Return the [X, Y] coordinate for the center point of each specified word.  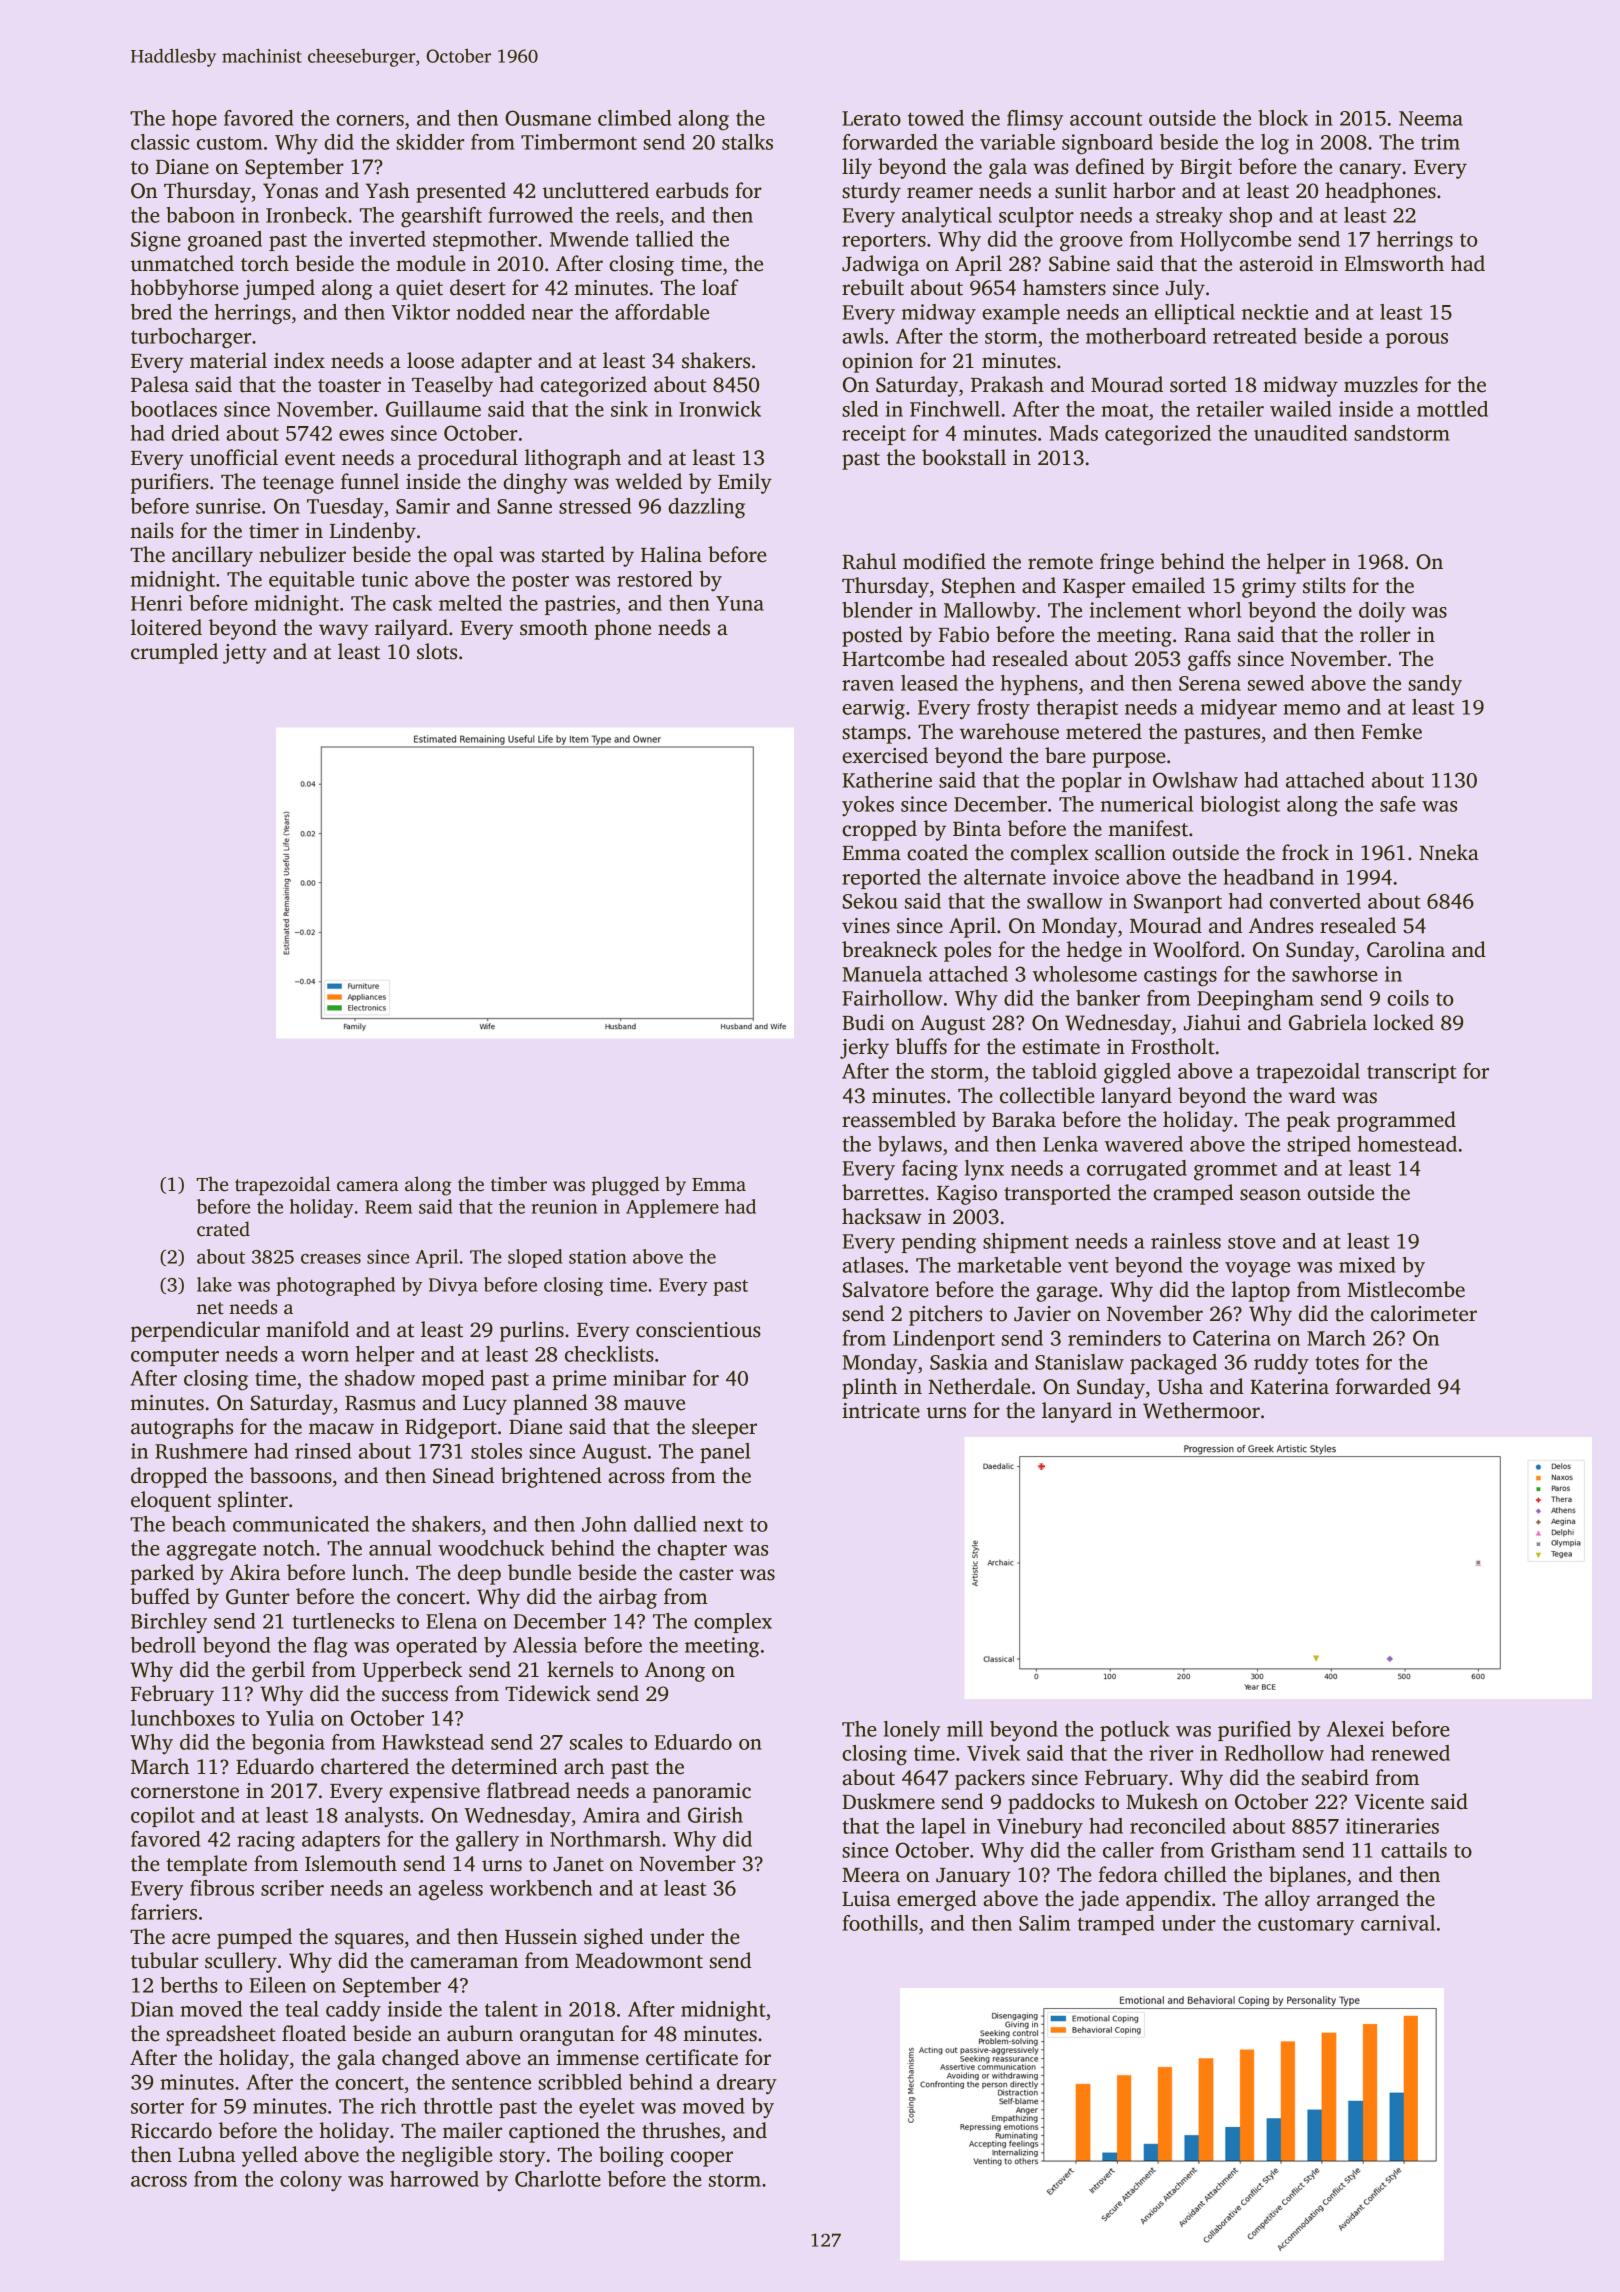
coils [1408, 998]
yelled [270, 2156]
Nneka [1449, 852]
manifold [307, 1329]
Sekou [870, 901]
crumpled [174, 653]
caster [706, 1574]
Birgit [1206, 169]
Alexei [1355, 1729]
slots [437, 651]
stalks [747, 142]
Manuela [882, 974]
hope [194, 120]
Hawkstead [433, 1742]
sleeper [724, 1428]
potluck [1135, 1731]
